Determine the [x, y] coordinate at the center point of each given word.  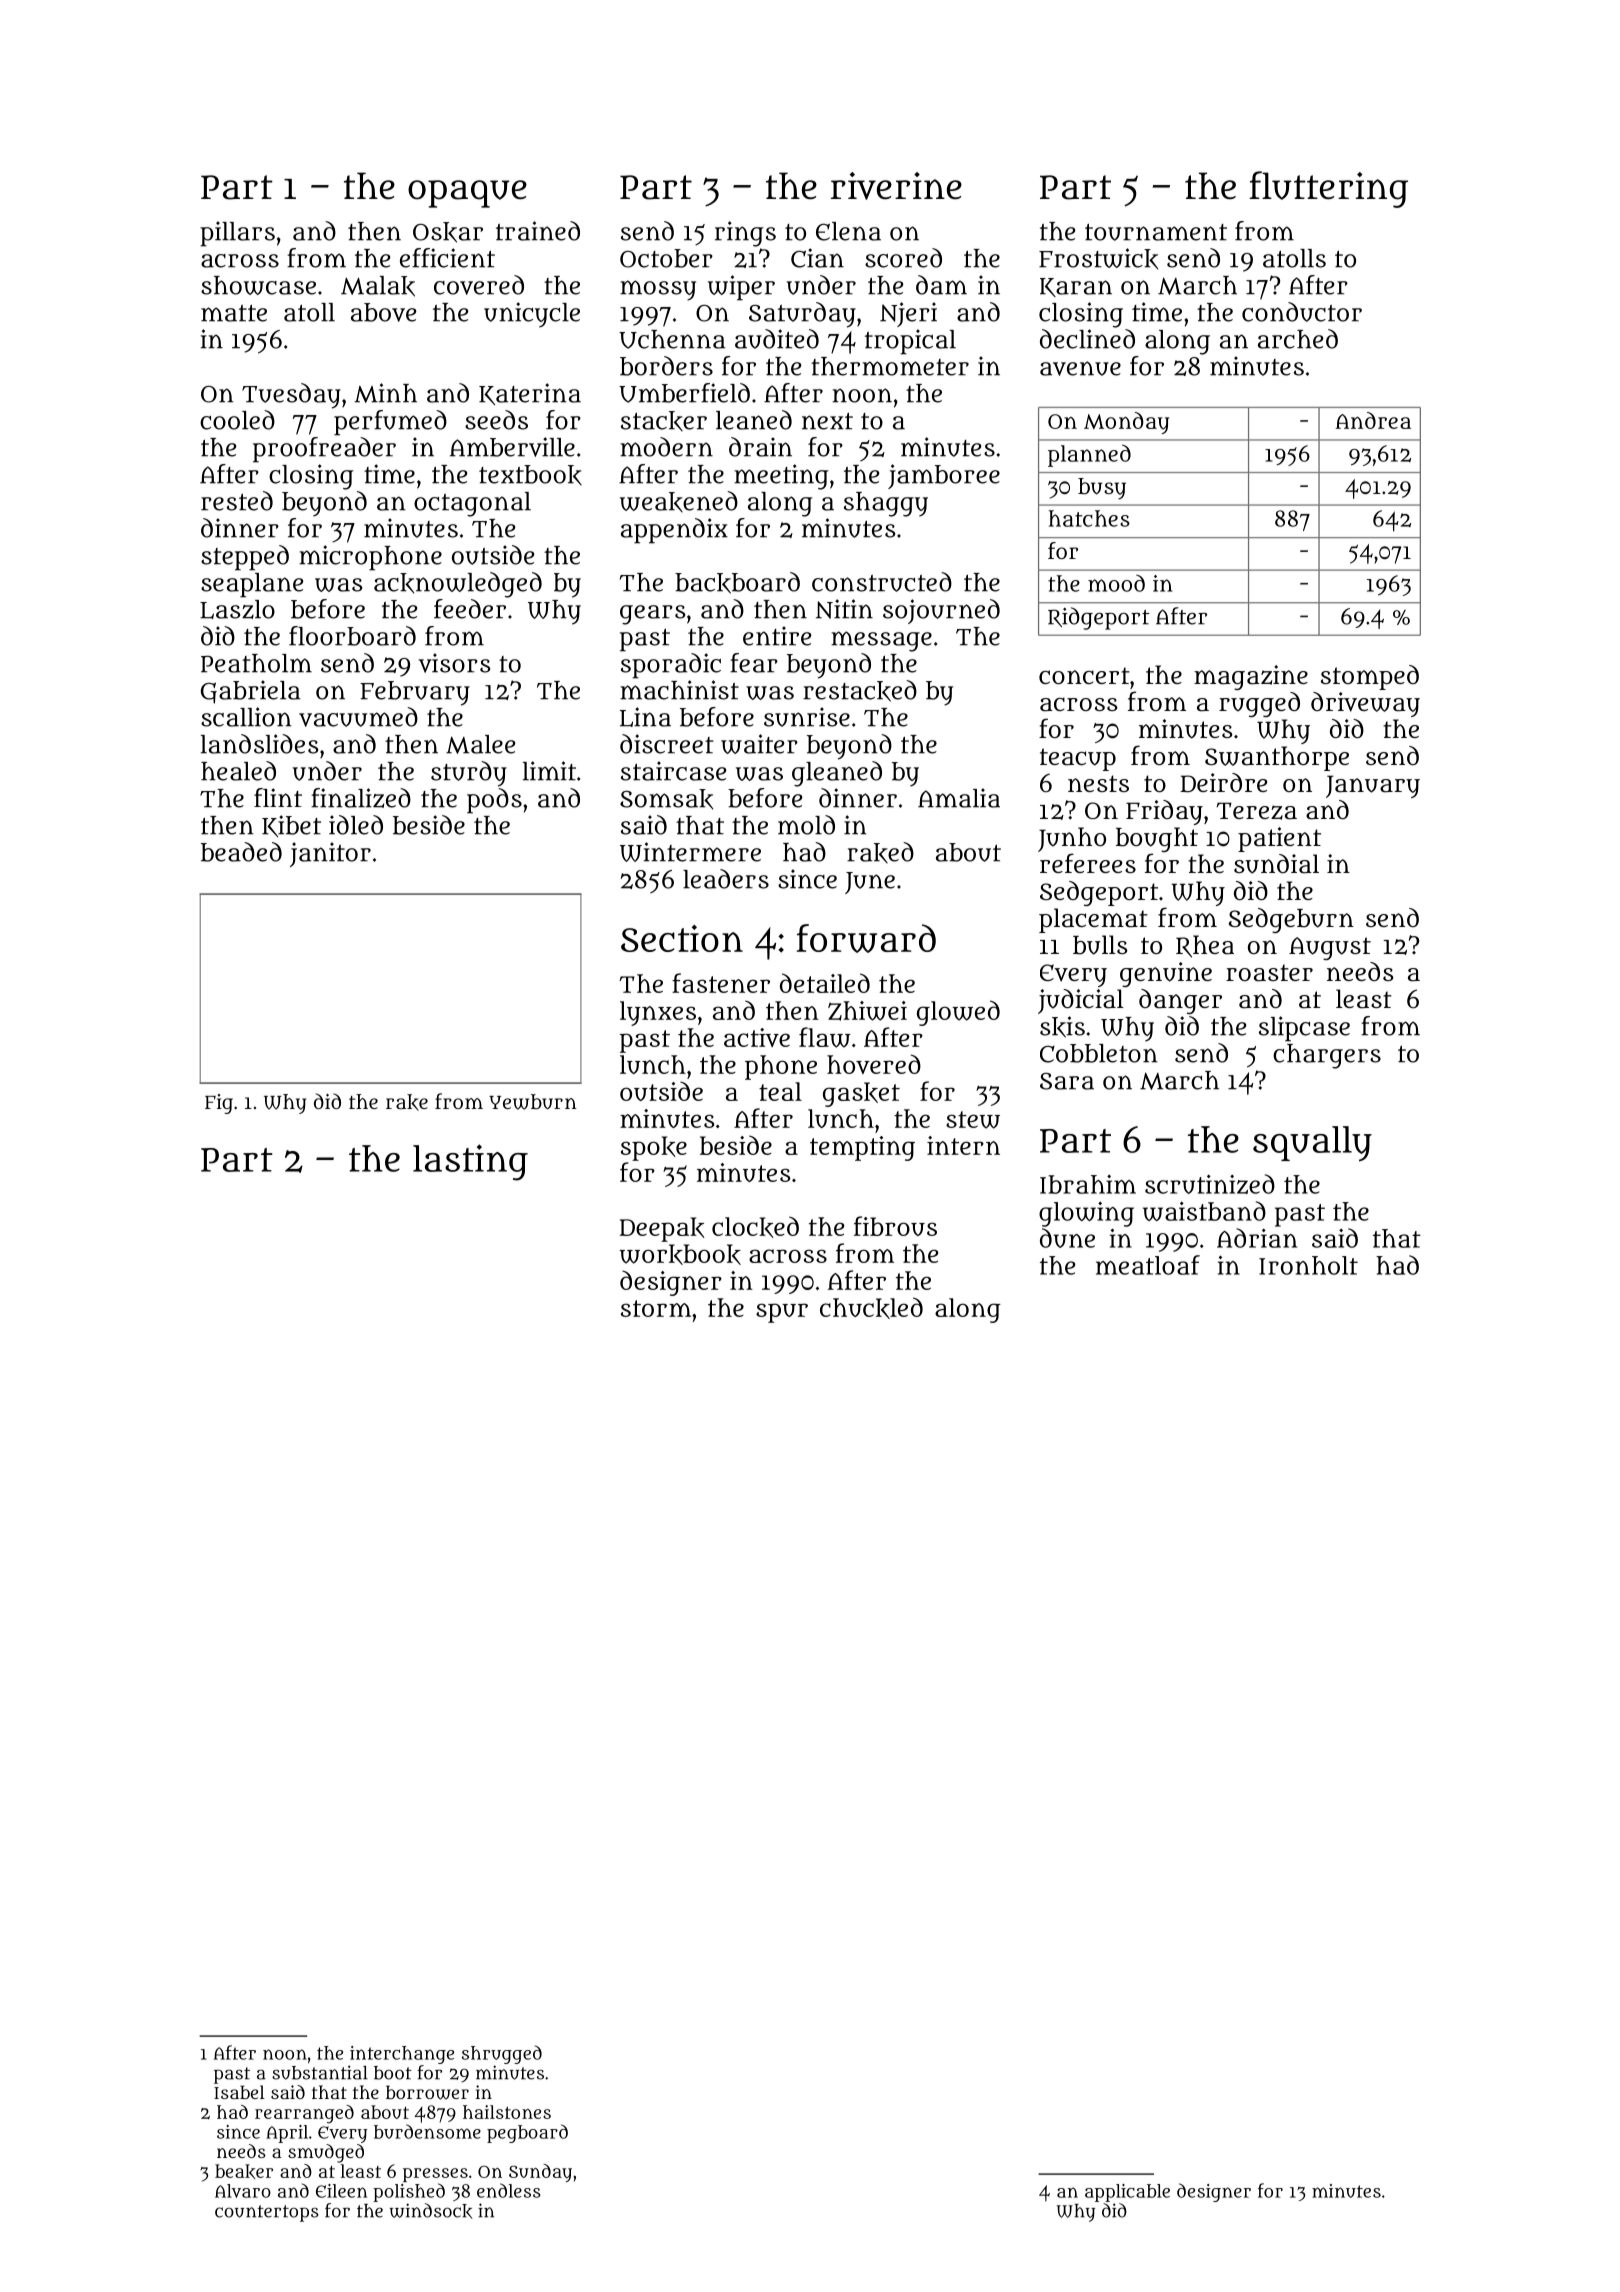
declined [1087, 339]
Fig [219, 1104]
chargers [1327, 1056]
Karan [1076, 287]
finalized [361, 798]
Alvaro [243, 2191]
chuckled [871, 1308]
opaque [467, 194]
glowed [958, 1013]
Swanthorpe [1277, 758]
